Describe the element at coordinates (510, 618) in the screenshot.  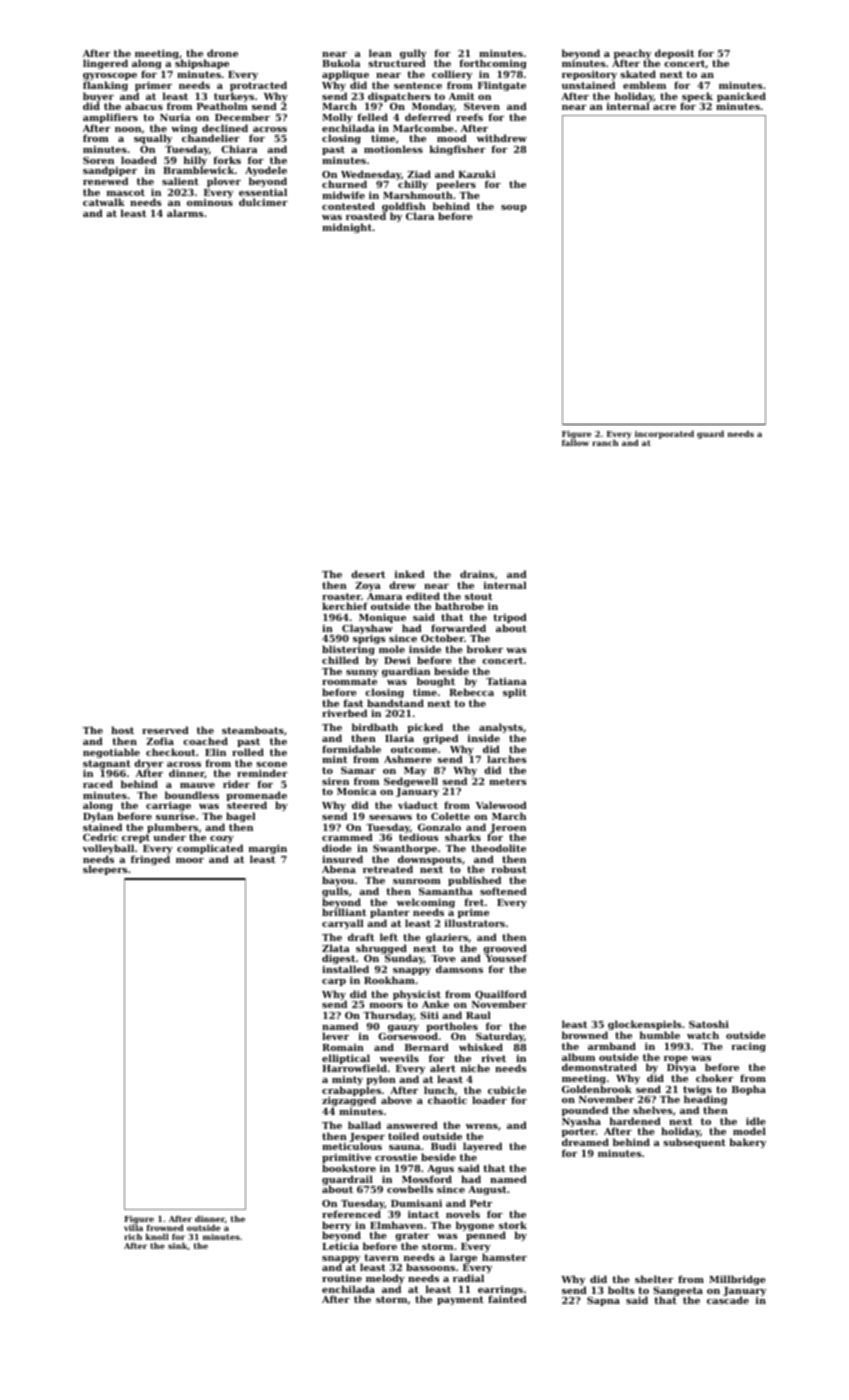
I see `tripod` at that location.
